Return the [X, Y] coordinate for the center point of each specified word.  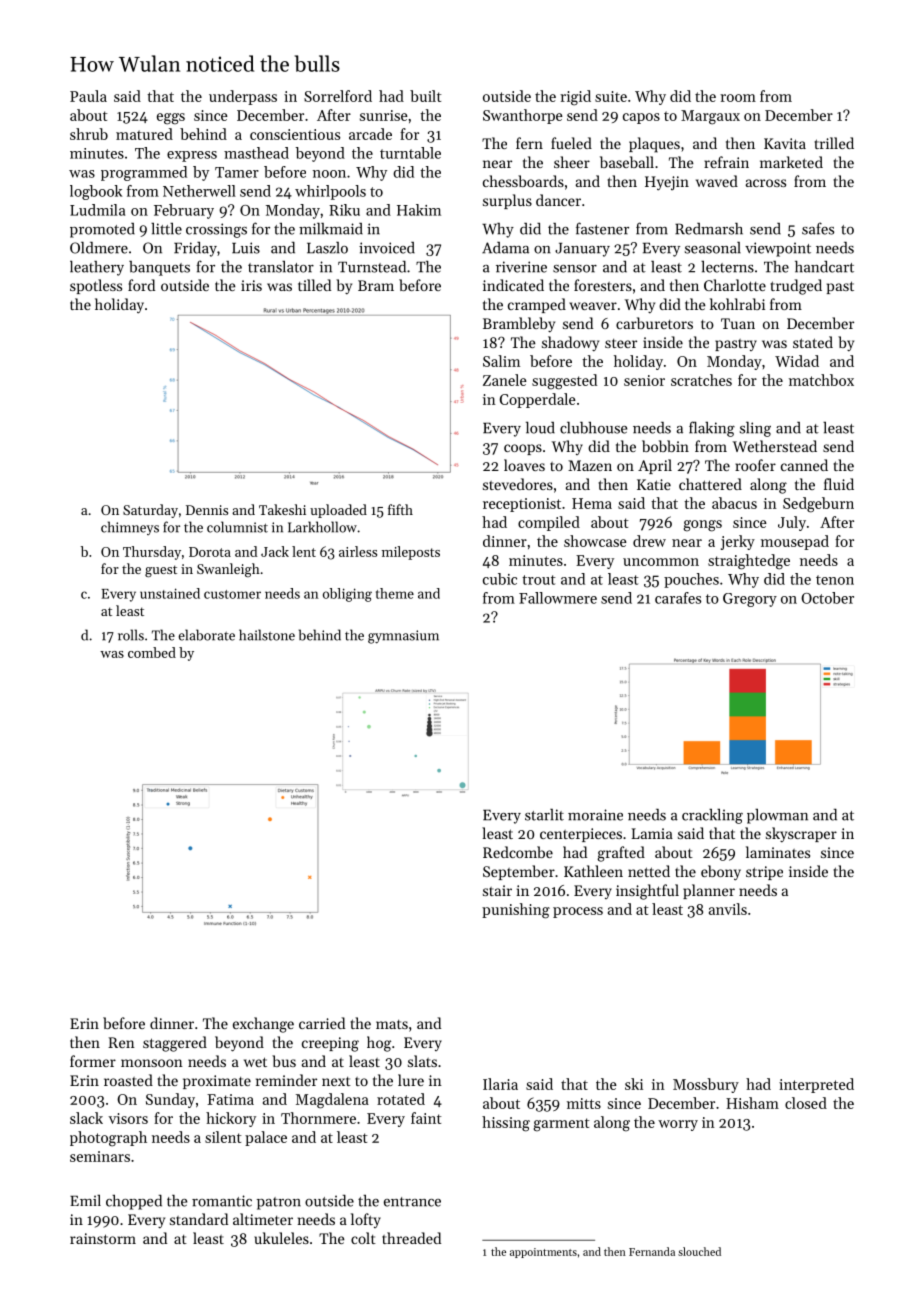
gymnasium [403, 637]
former [93, 1061]
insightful [647, 892]
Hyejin [667, 183]
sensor [575, 269]
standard [199, 1219]
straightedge [749, 562]
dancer [558, 200]
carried [322, 1023]
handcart [824, 266]
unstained [170, 593]
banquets [159, 268]
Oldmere [99, 247]
